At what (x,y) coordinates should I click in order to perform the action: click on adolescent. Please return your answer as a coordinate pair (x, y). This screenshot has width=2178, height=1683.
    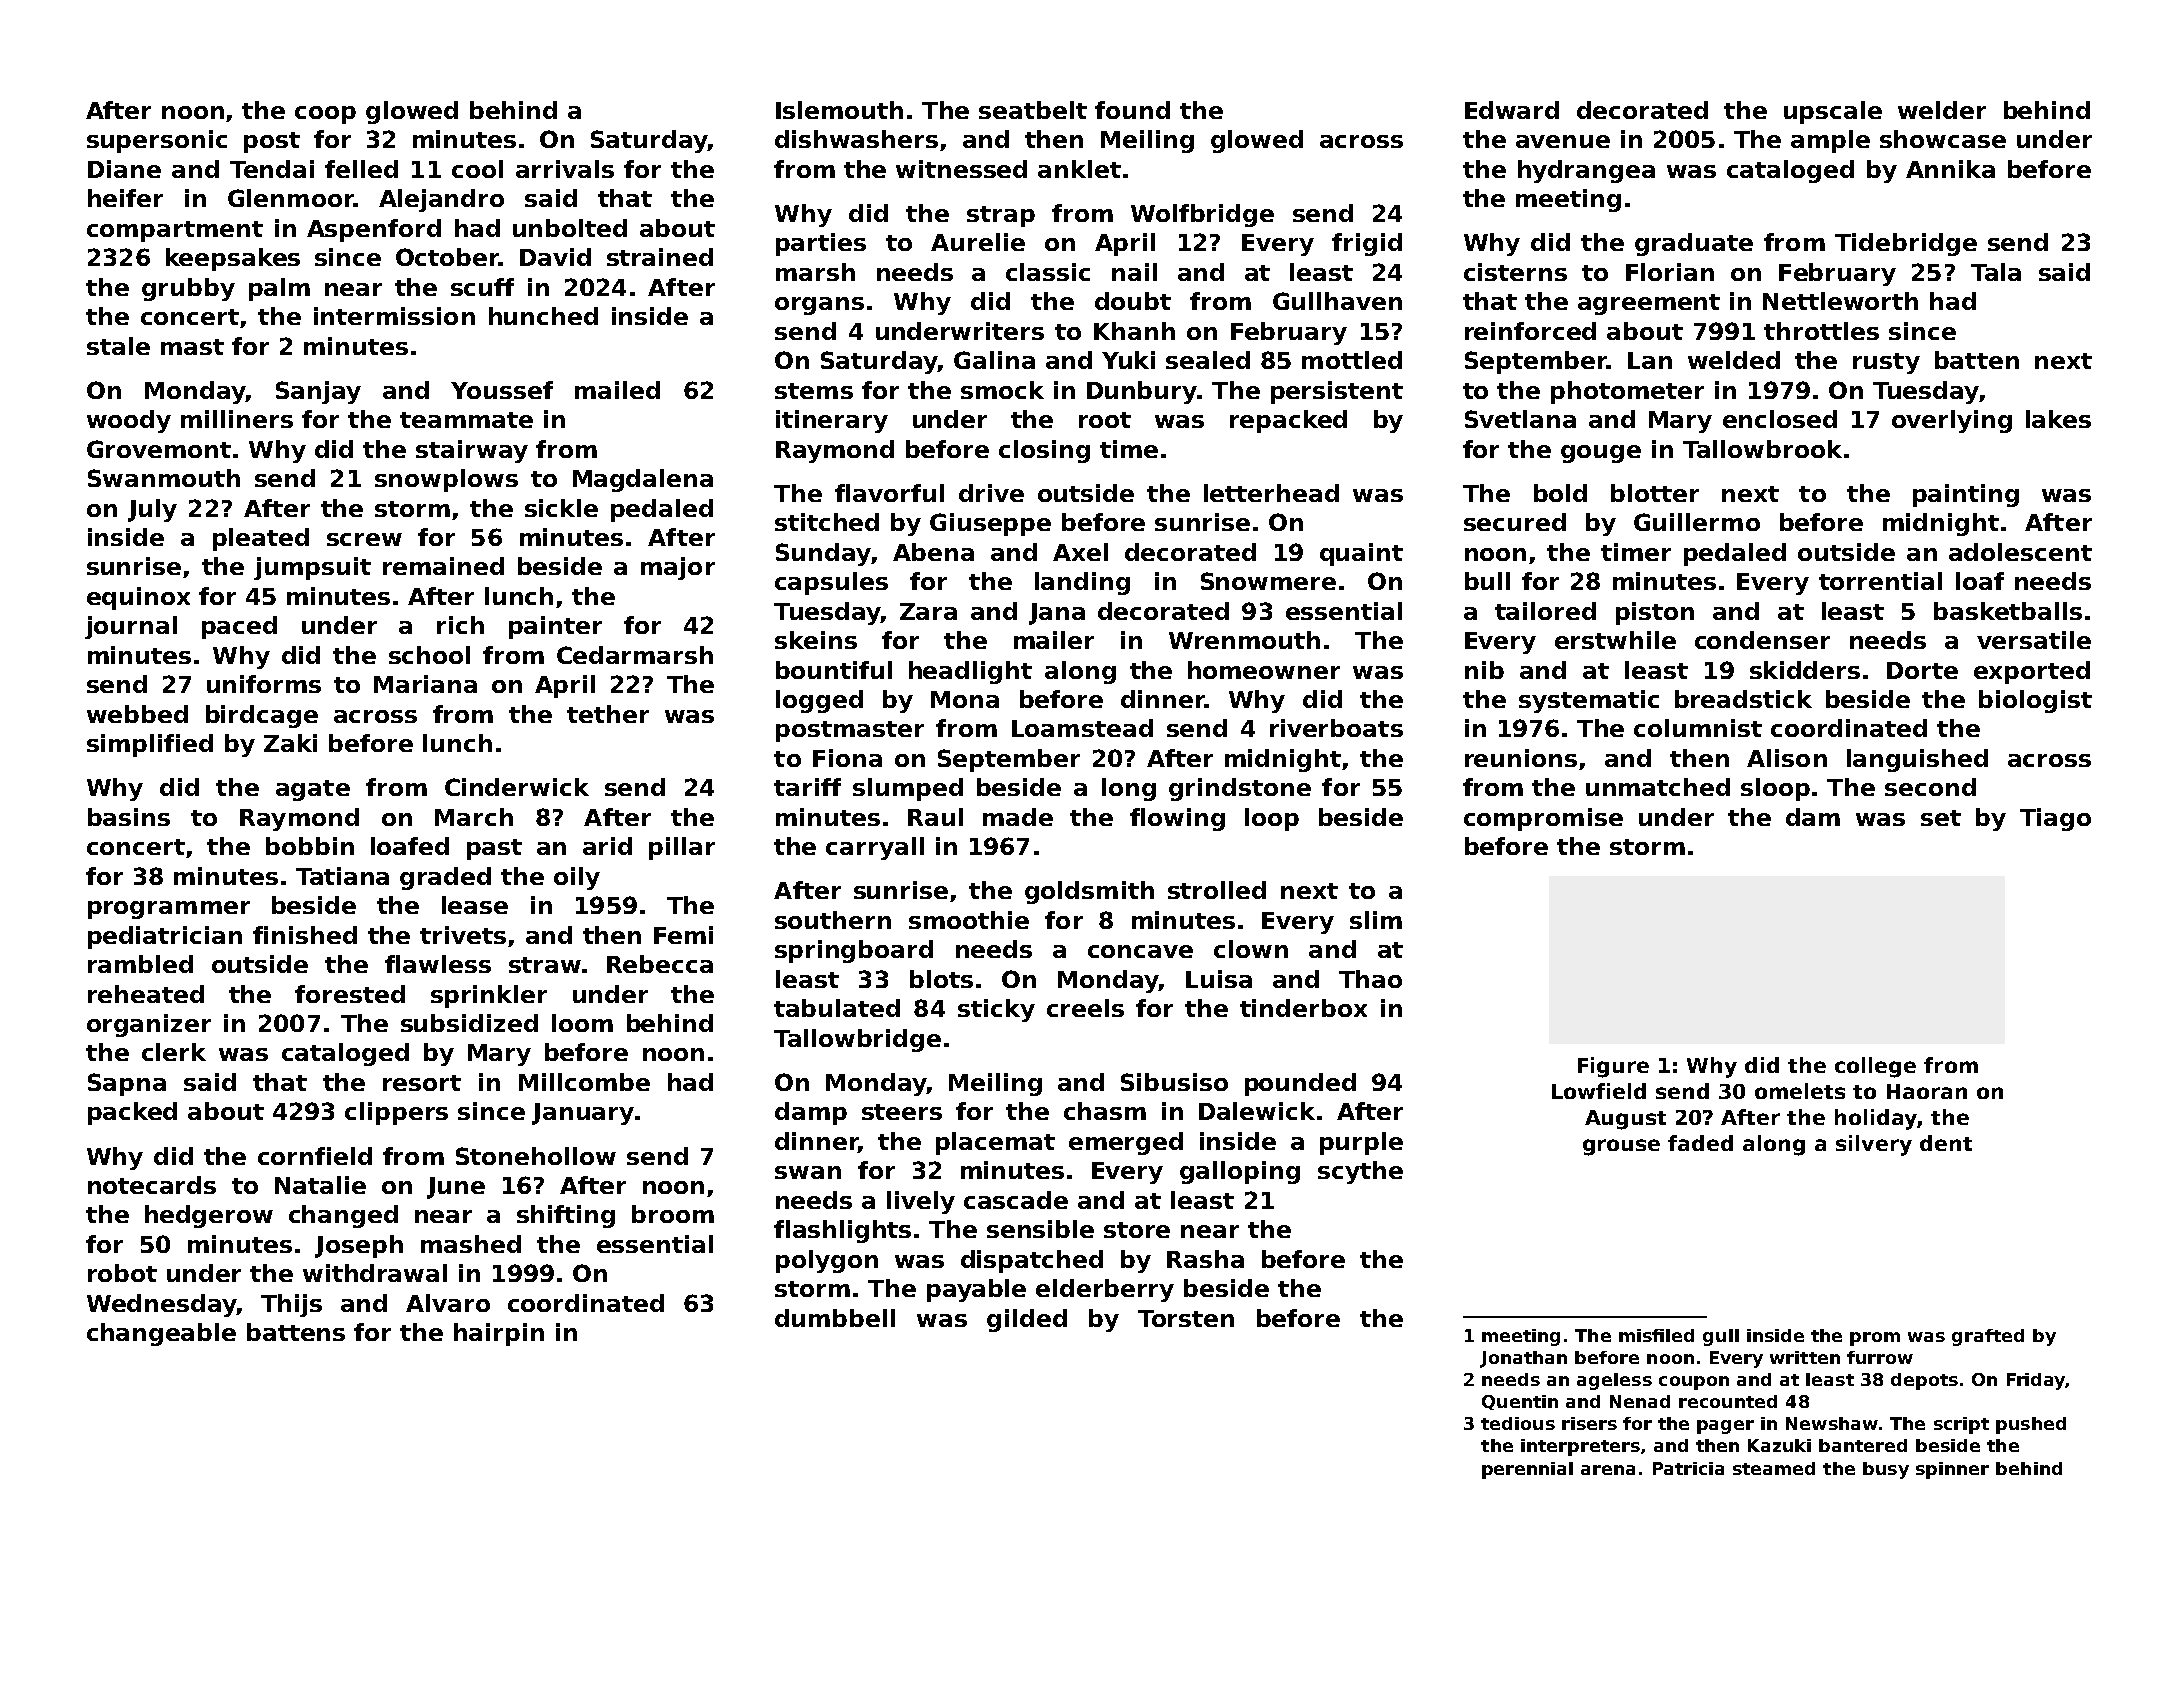
    Looking at the image, I should click on (2020, 552).
